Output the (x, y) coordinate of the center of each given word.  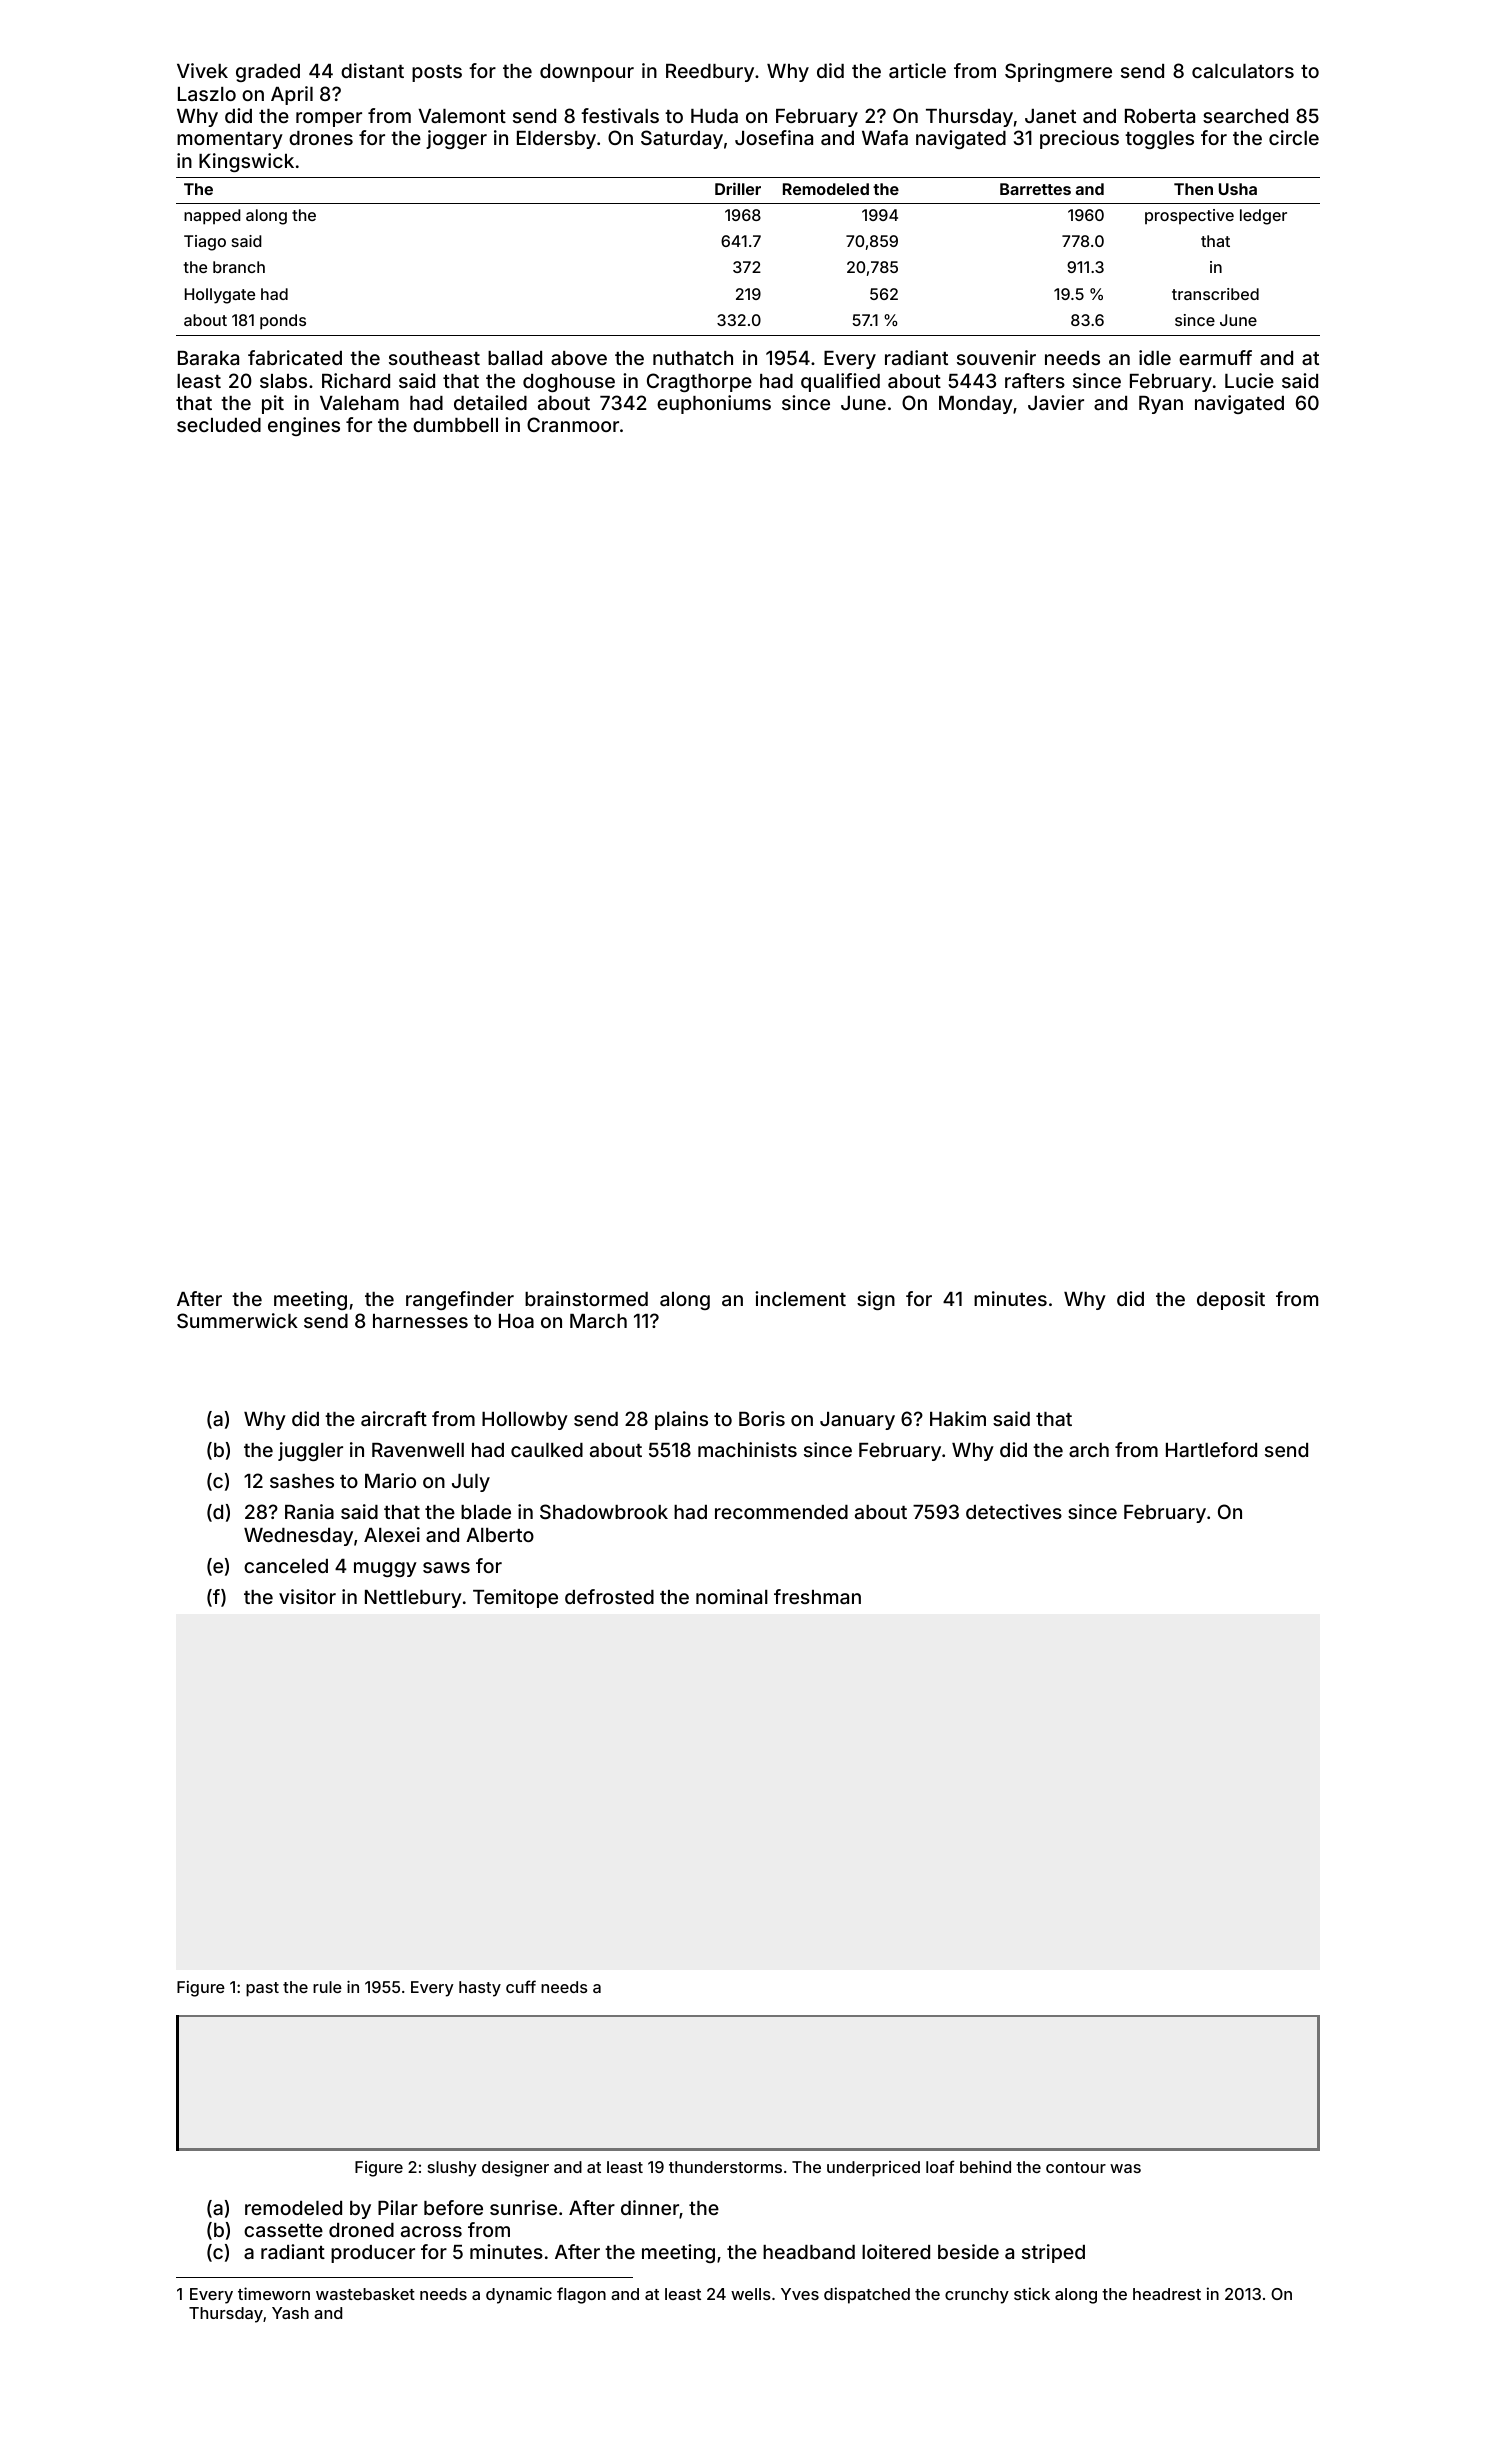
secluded (219, 425)
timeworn (274, 2293)
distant (372, 70)
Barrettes (1035, 189)
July (471, 1483)
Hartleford (1211, 1449)
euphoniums (714, 404)
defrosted (609, 1596)
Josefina (774, 137)
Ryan (1161, 405)
